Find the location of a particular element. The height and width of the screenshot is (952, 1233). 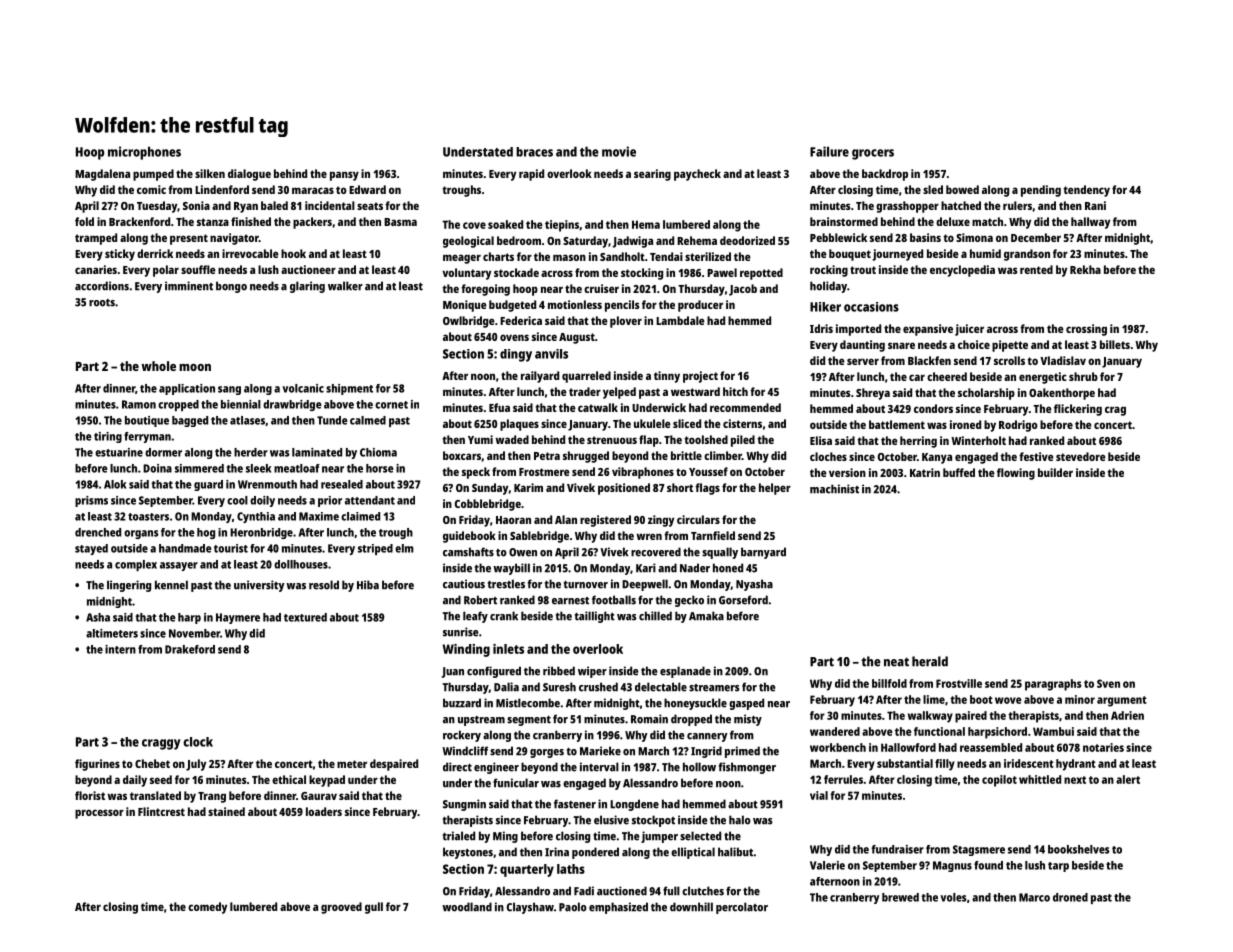

copilot is located at coordinates (999, 781).
